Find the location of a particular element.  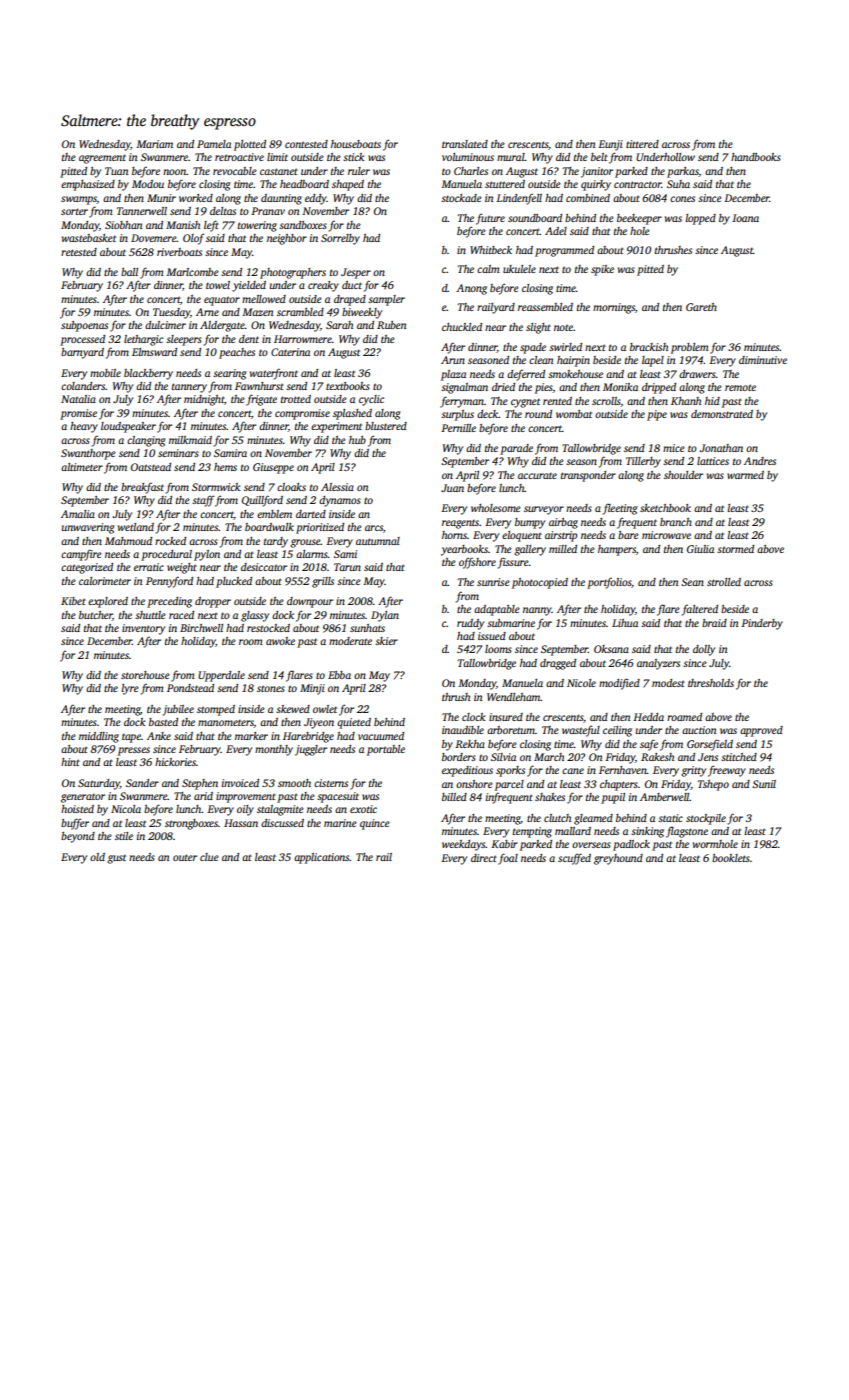

thresholds is located at coordinates (711, 683).
